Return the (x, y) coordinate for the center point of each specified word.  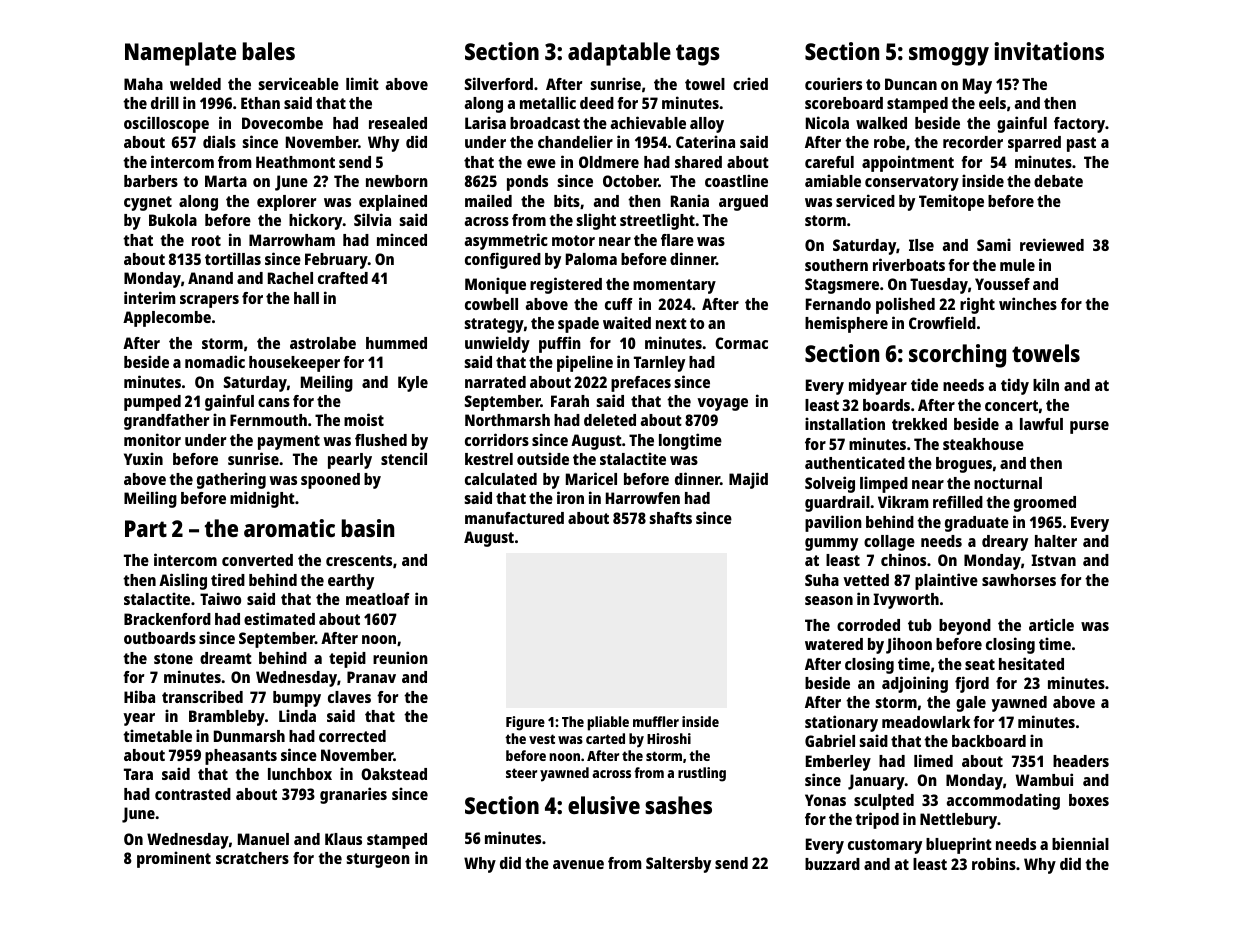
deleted (610, 420)
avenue (578, 864)
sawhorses (1019, 580)
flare (677, 240)
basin (368, 528)
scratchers (252, 858)
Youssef (1002, 284)
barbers (151, 181)
